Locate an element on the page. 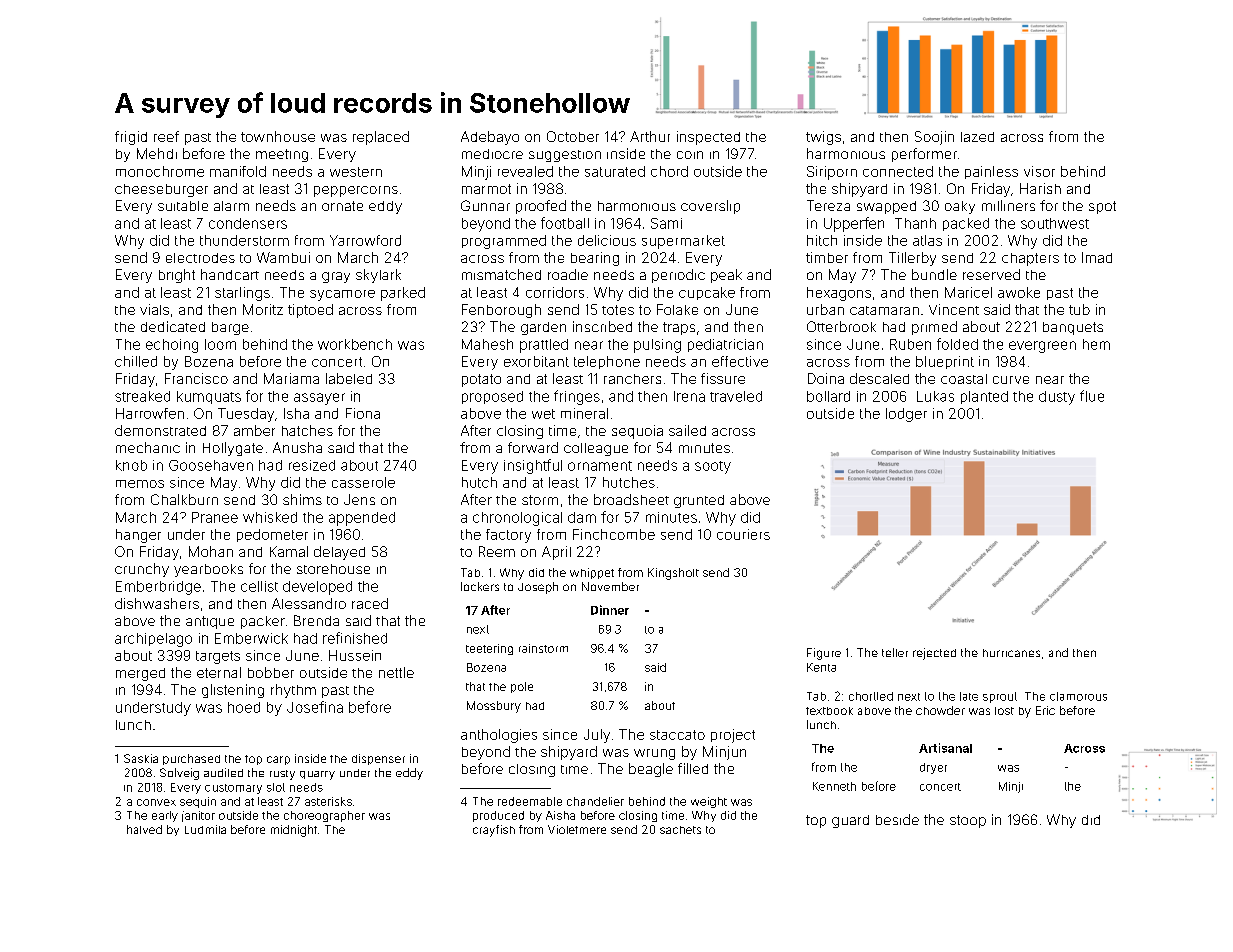  eternal is located at coordinates (219, 672).
